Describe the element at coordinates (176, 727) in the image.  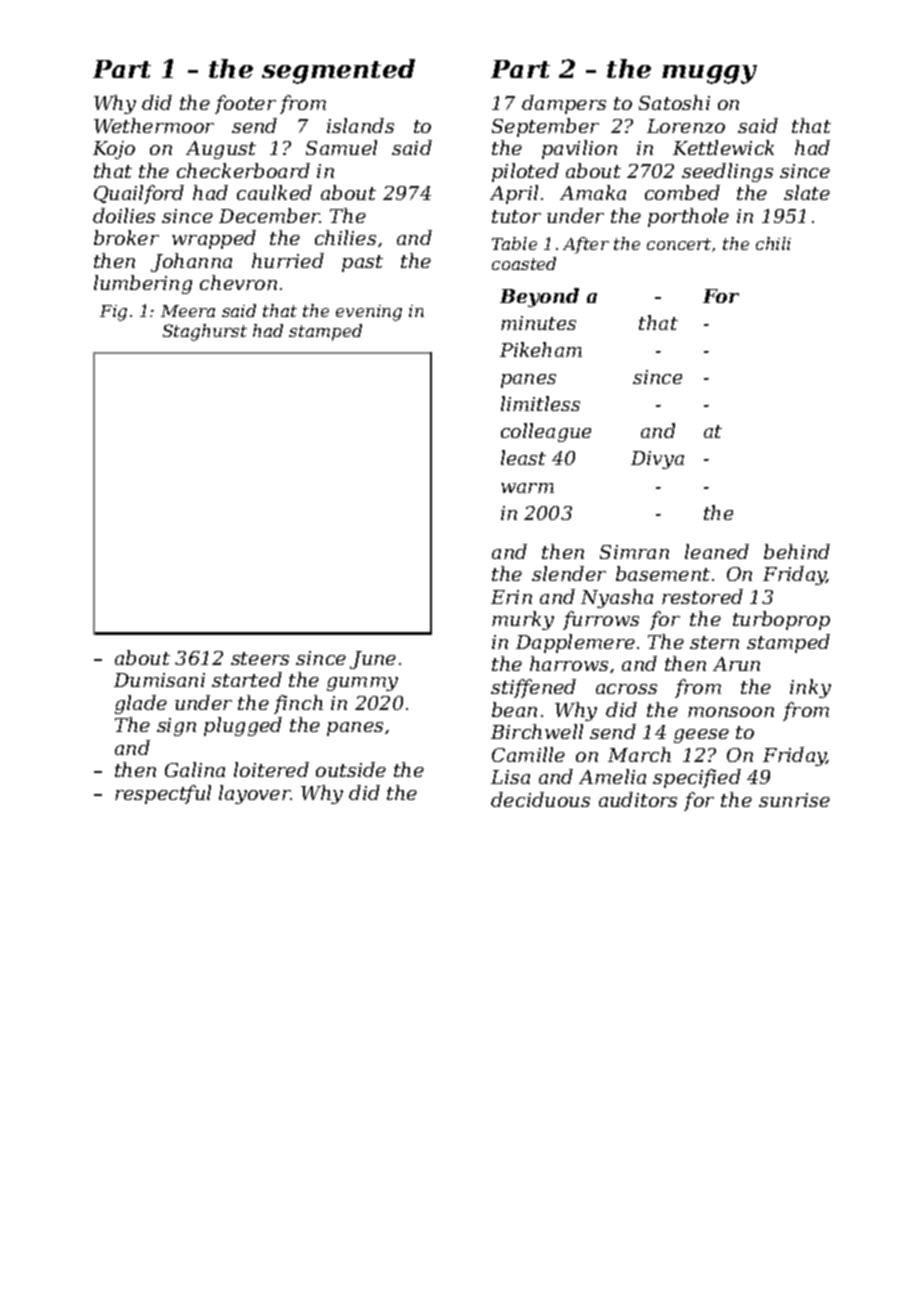
I see `sign` at that location.
